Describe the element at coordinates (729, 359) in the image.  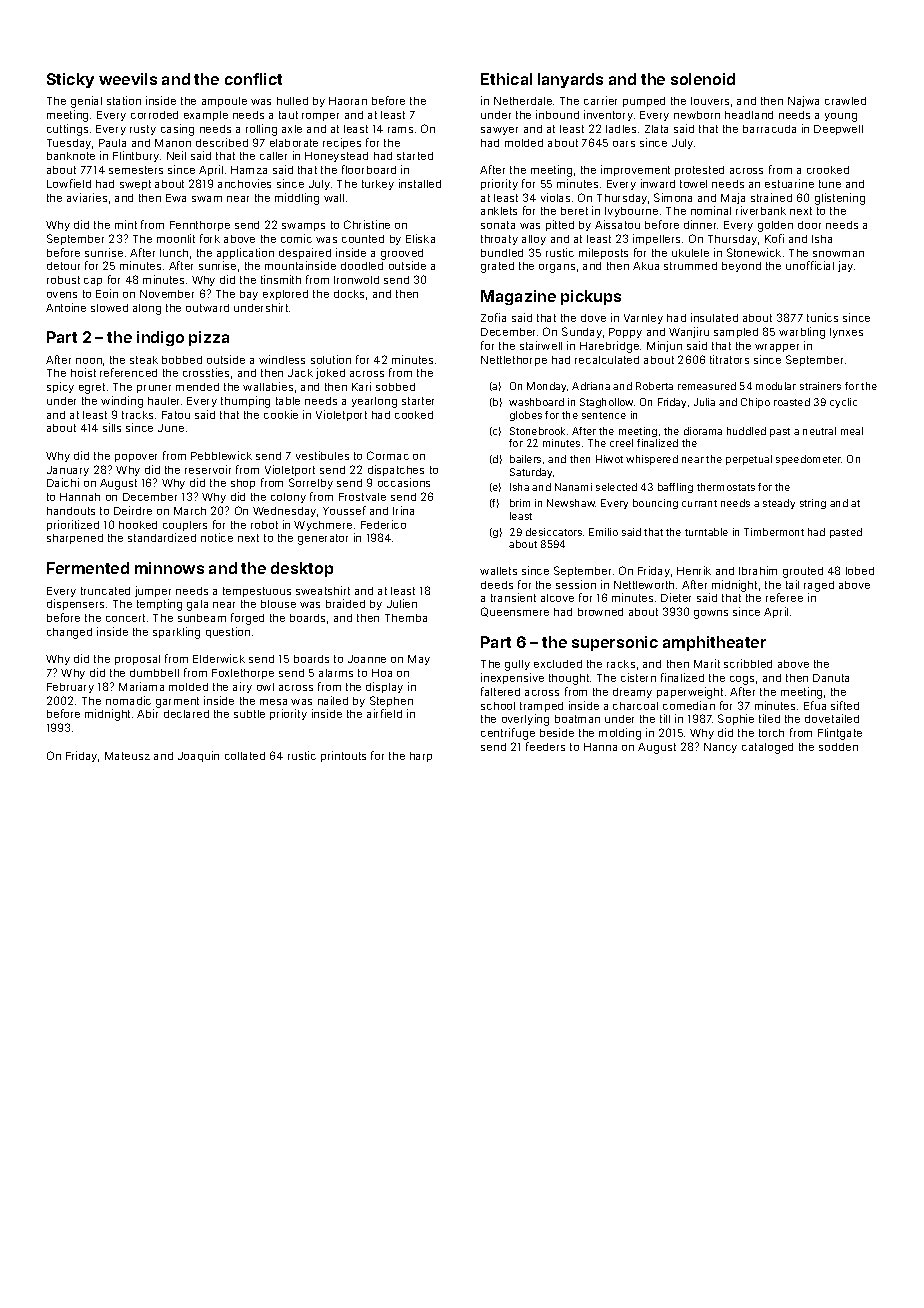
I see `titrators` at that location.
